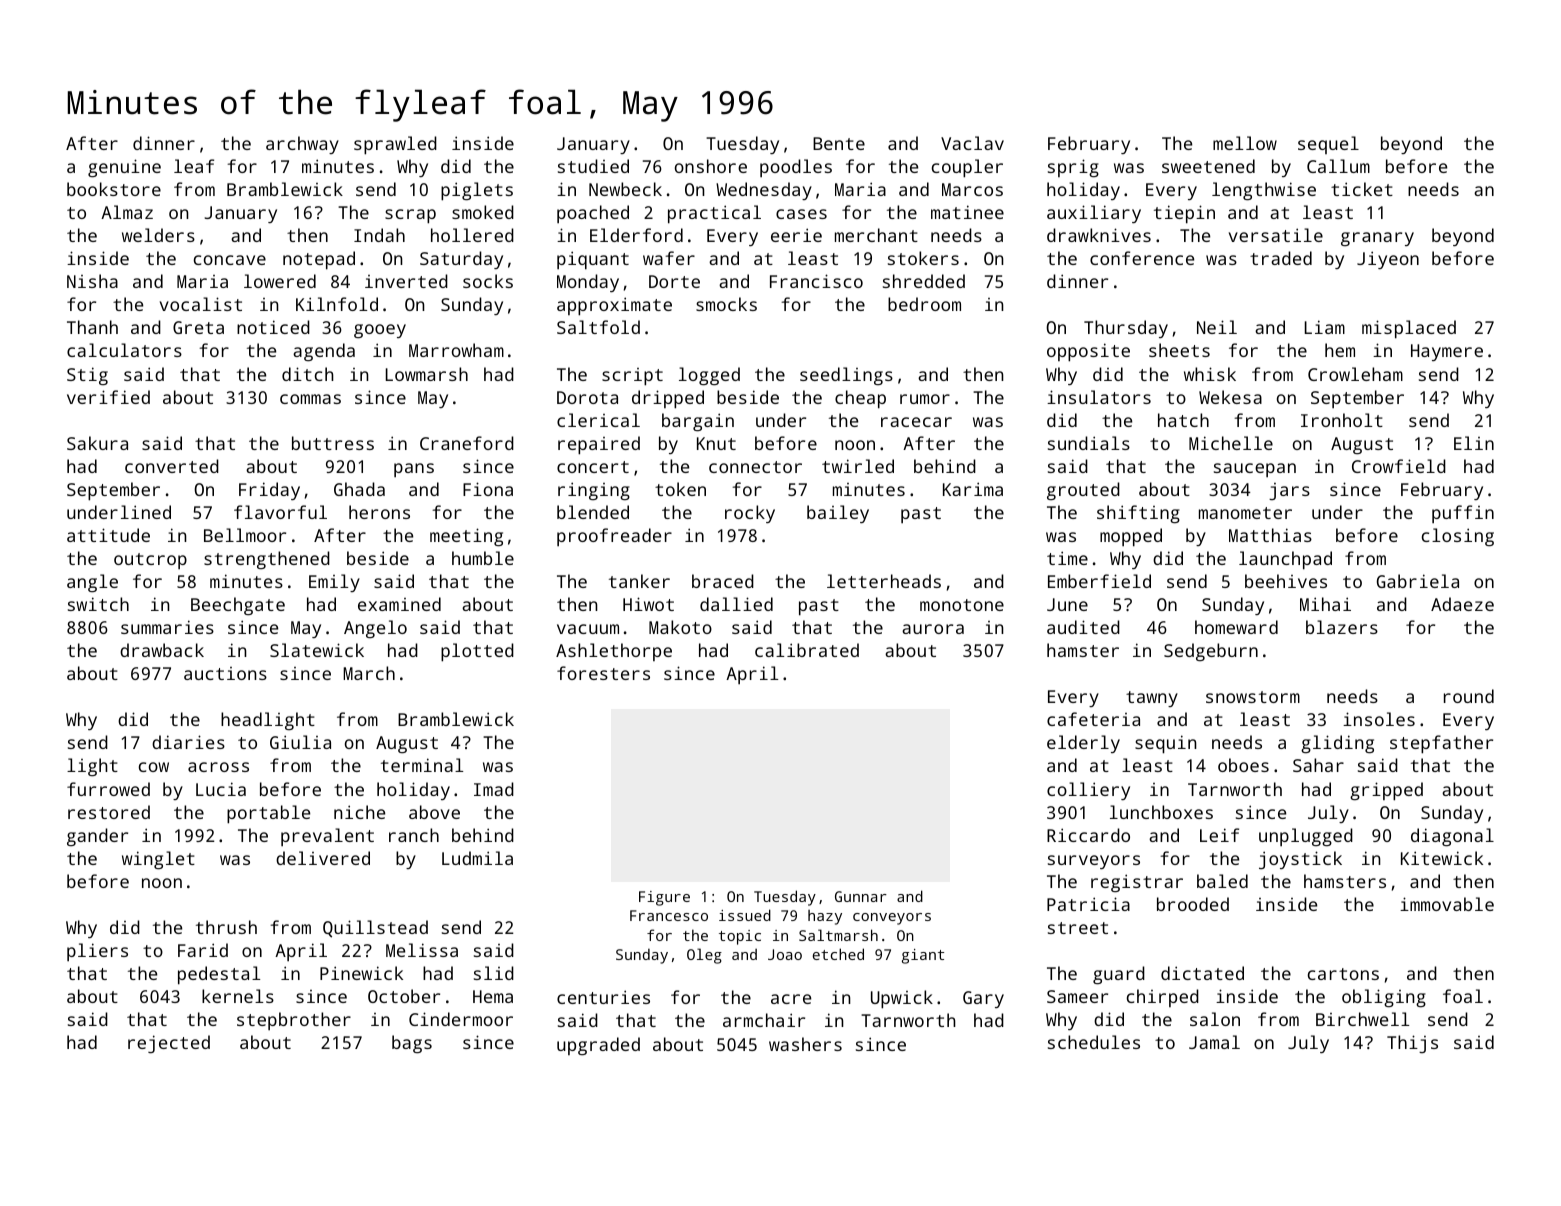  Describe the element at coordinates (1217, 327) in the page. I see `Neil` at that location.
